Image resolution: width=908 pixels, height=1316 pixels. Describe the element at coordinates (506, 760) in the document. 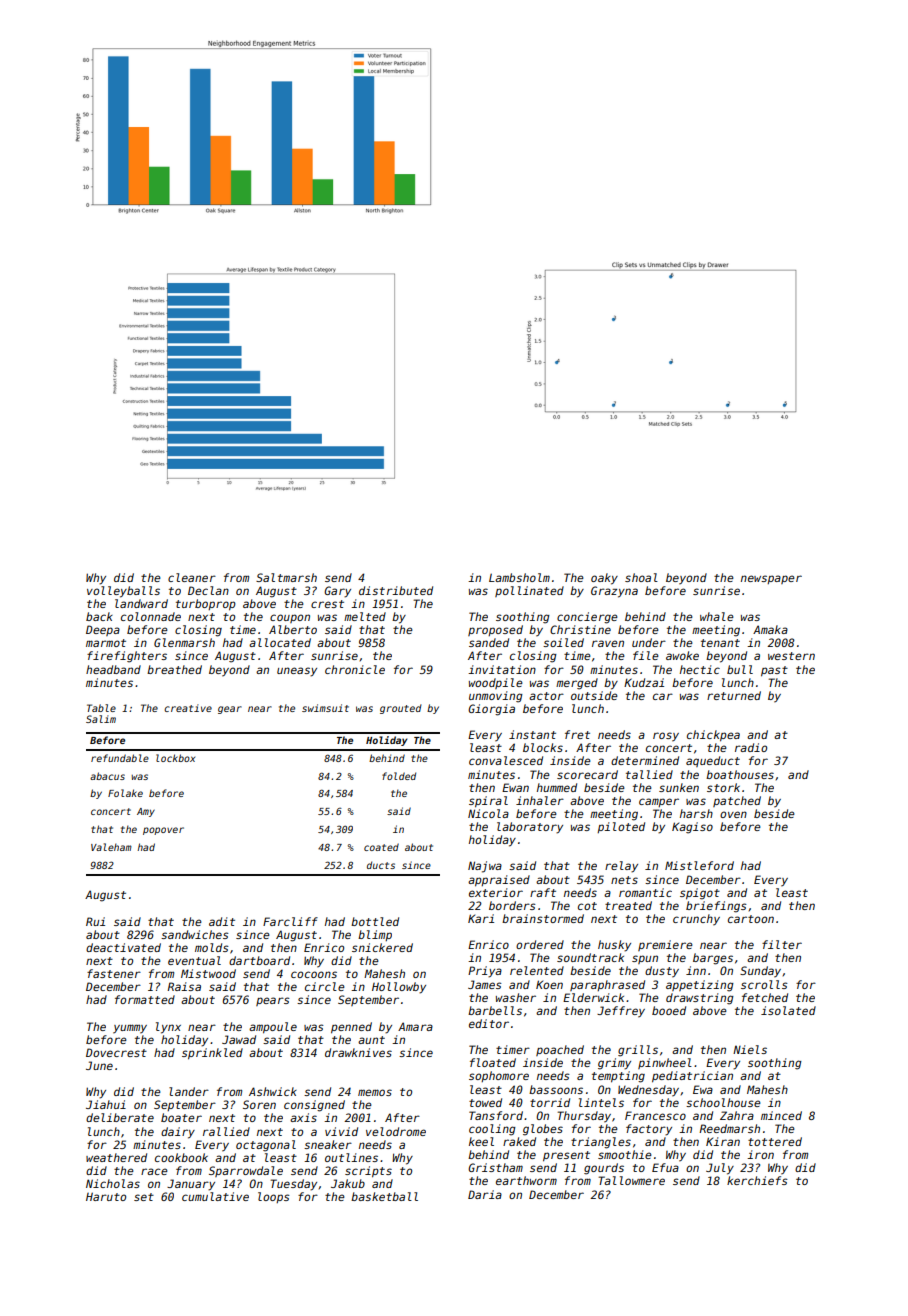

I see `convalesced` at that location.
